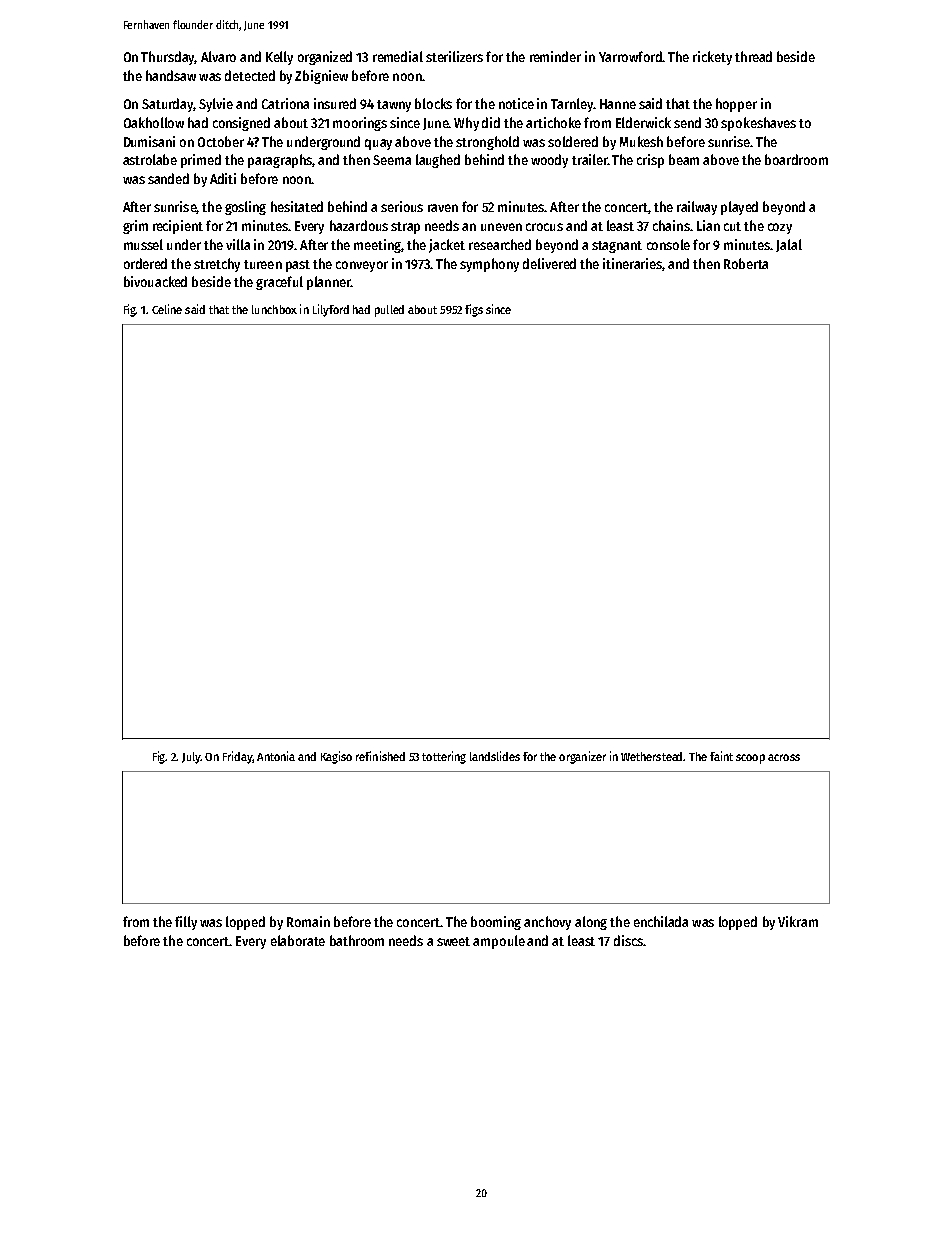  What do you see at coordinates (186, 923) in the screenshot?
I see `filly` at bounding box center [186, 923].
